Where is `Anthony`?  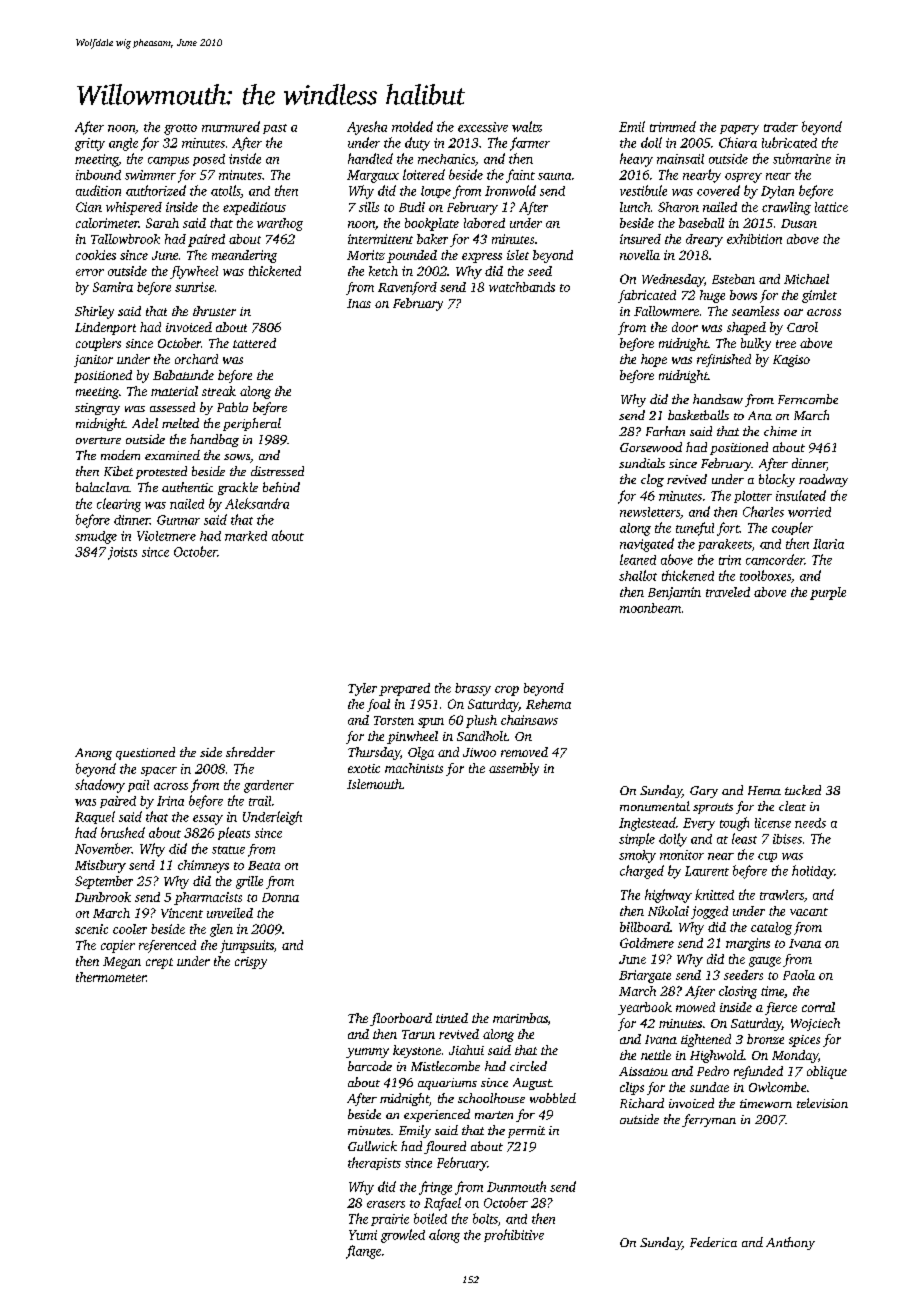
Anthony is located at coordinates (790, 1243).
